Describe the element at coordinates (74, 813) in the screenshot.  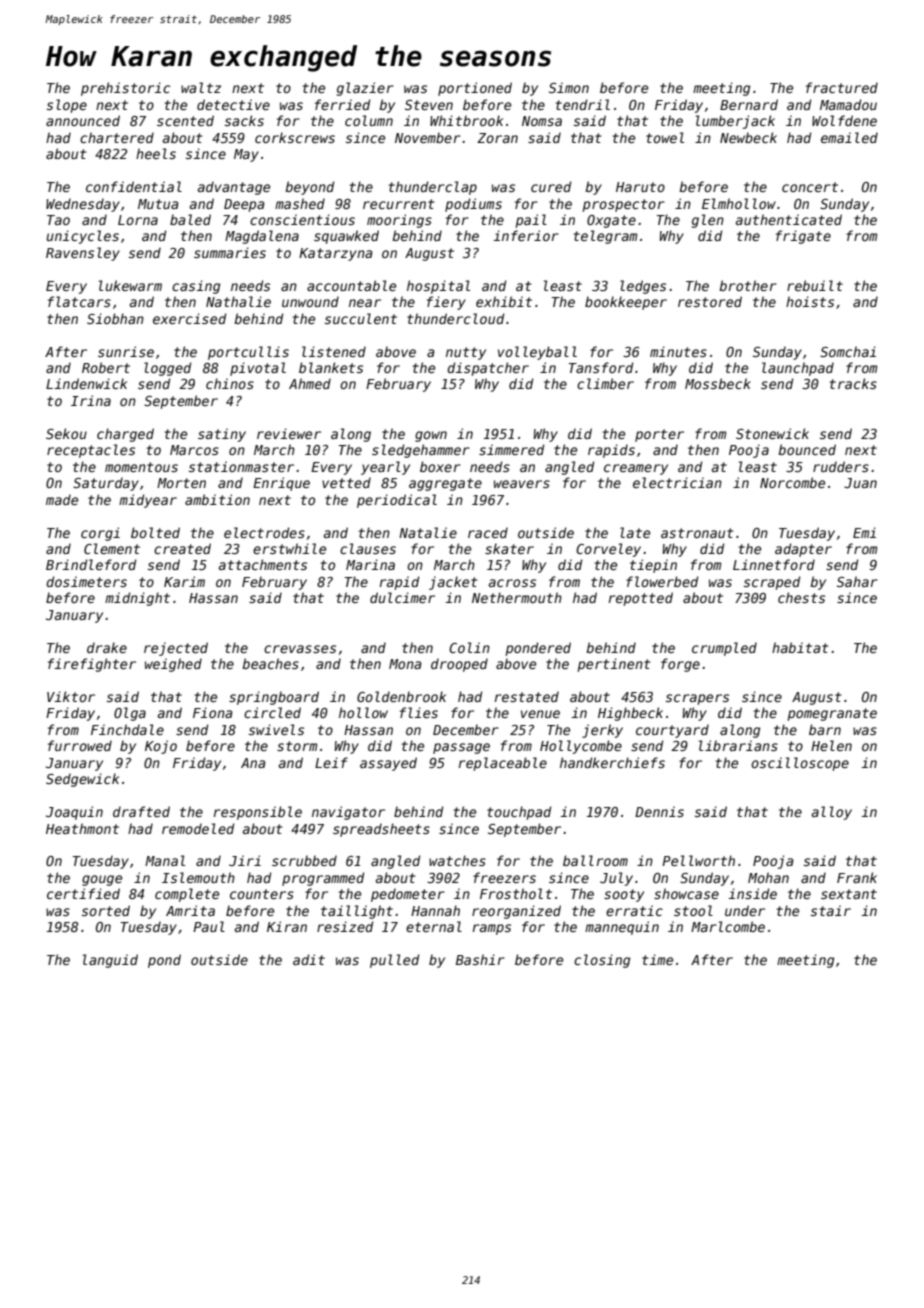
I see `Joaquin` at that location.
